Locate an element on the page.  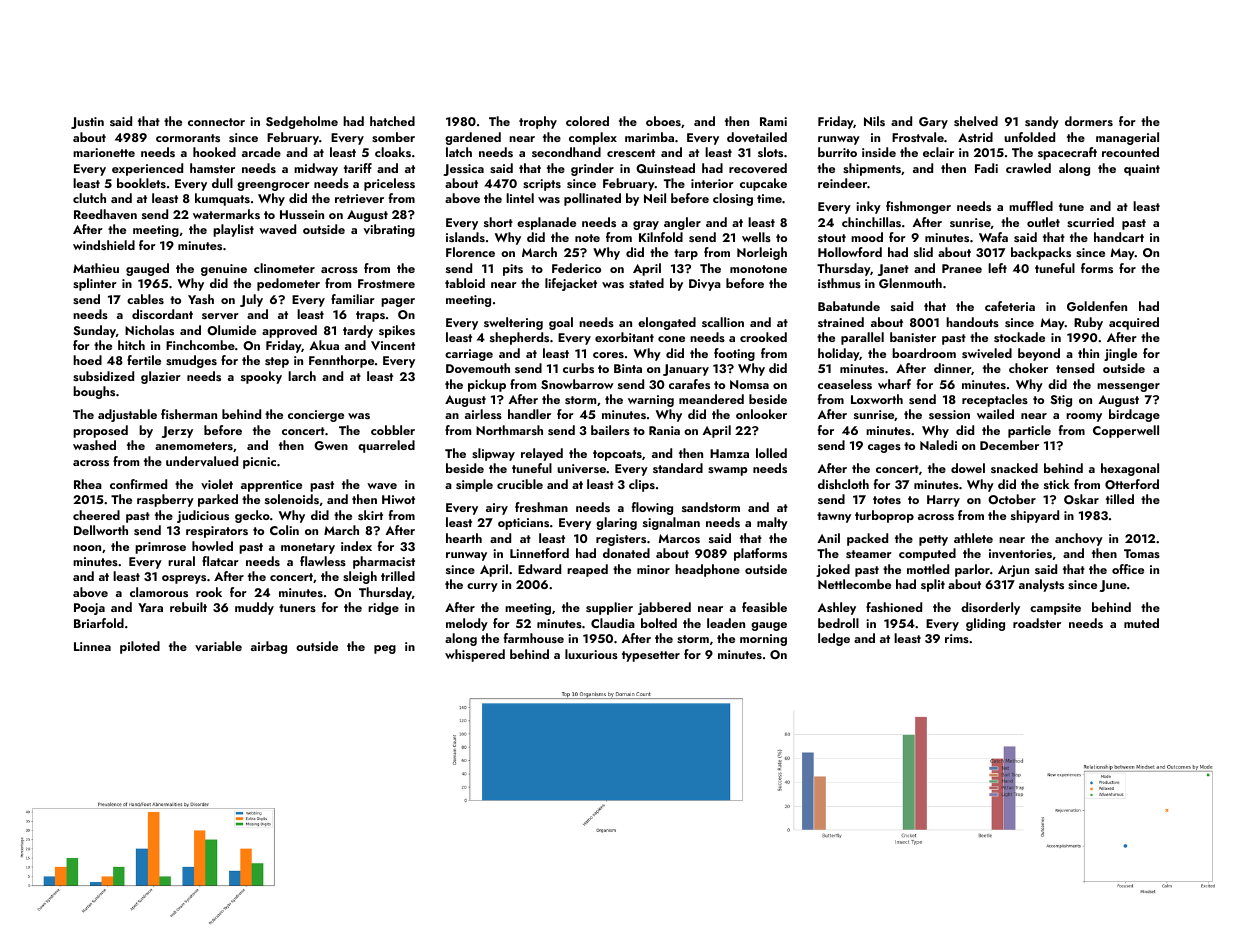
playlist is located at coordinates (233, 230).
